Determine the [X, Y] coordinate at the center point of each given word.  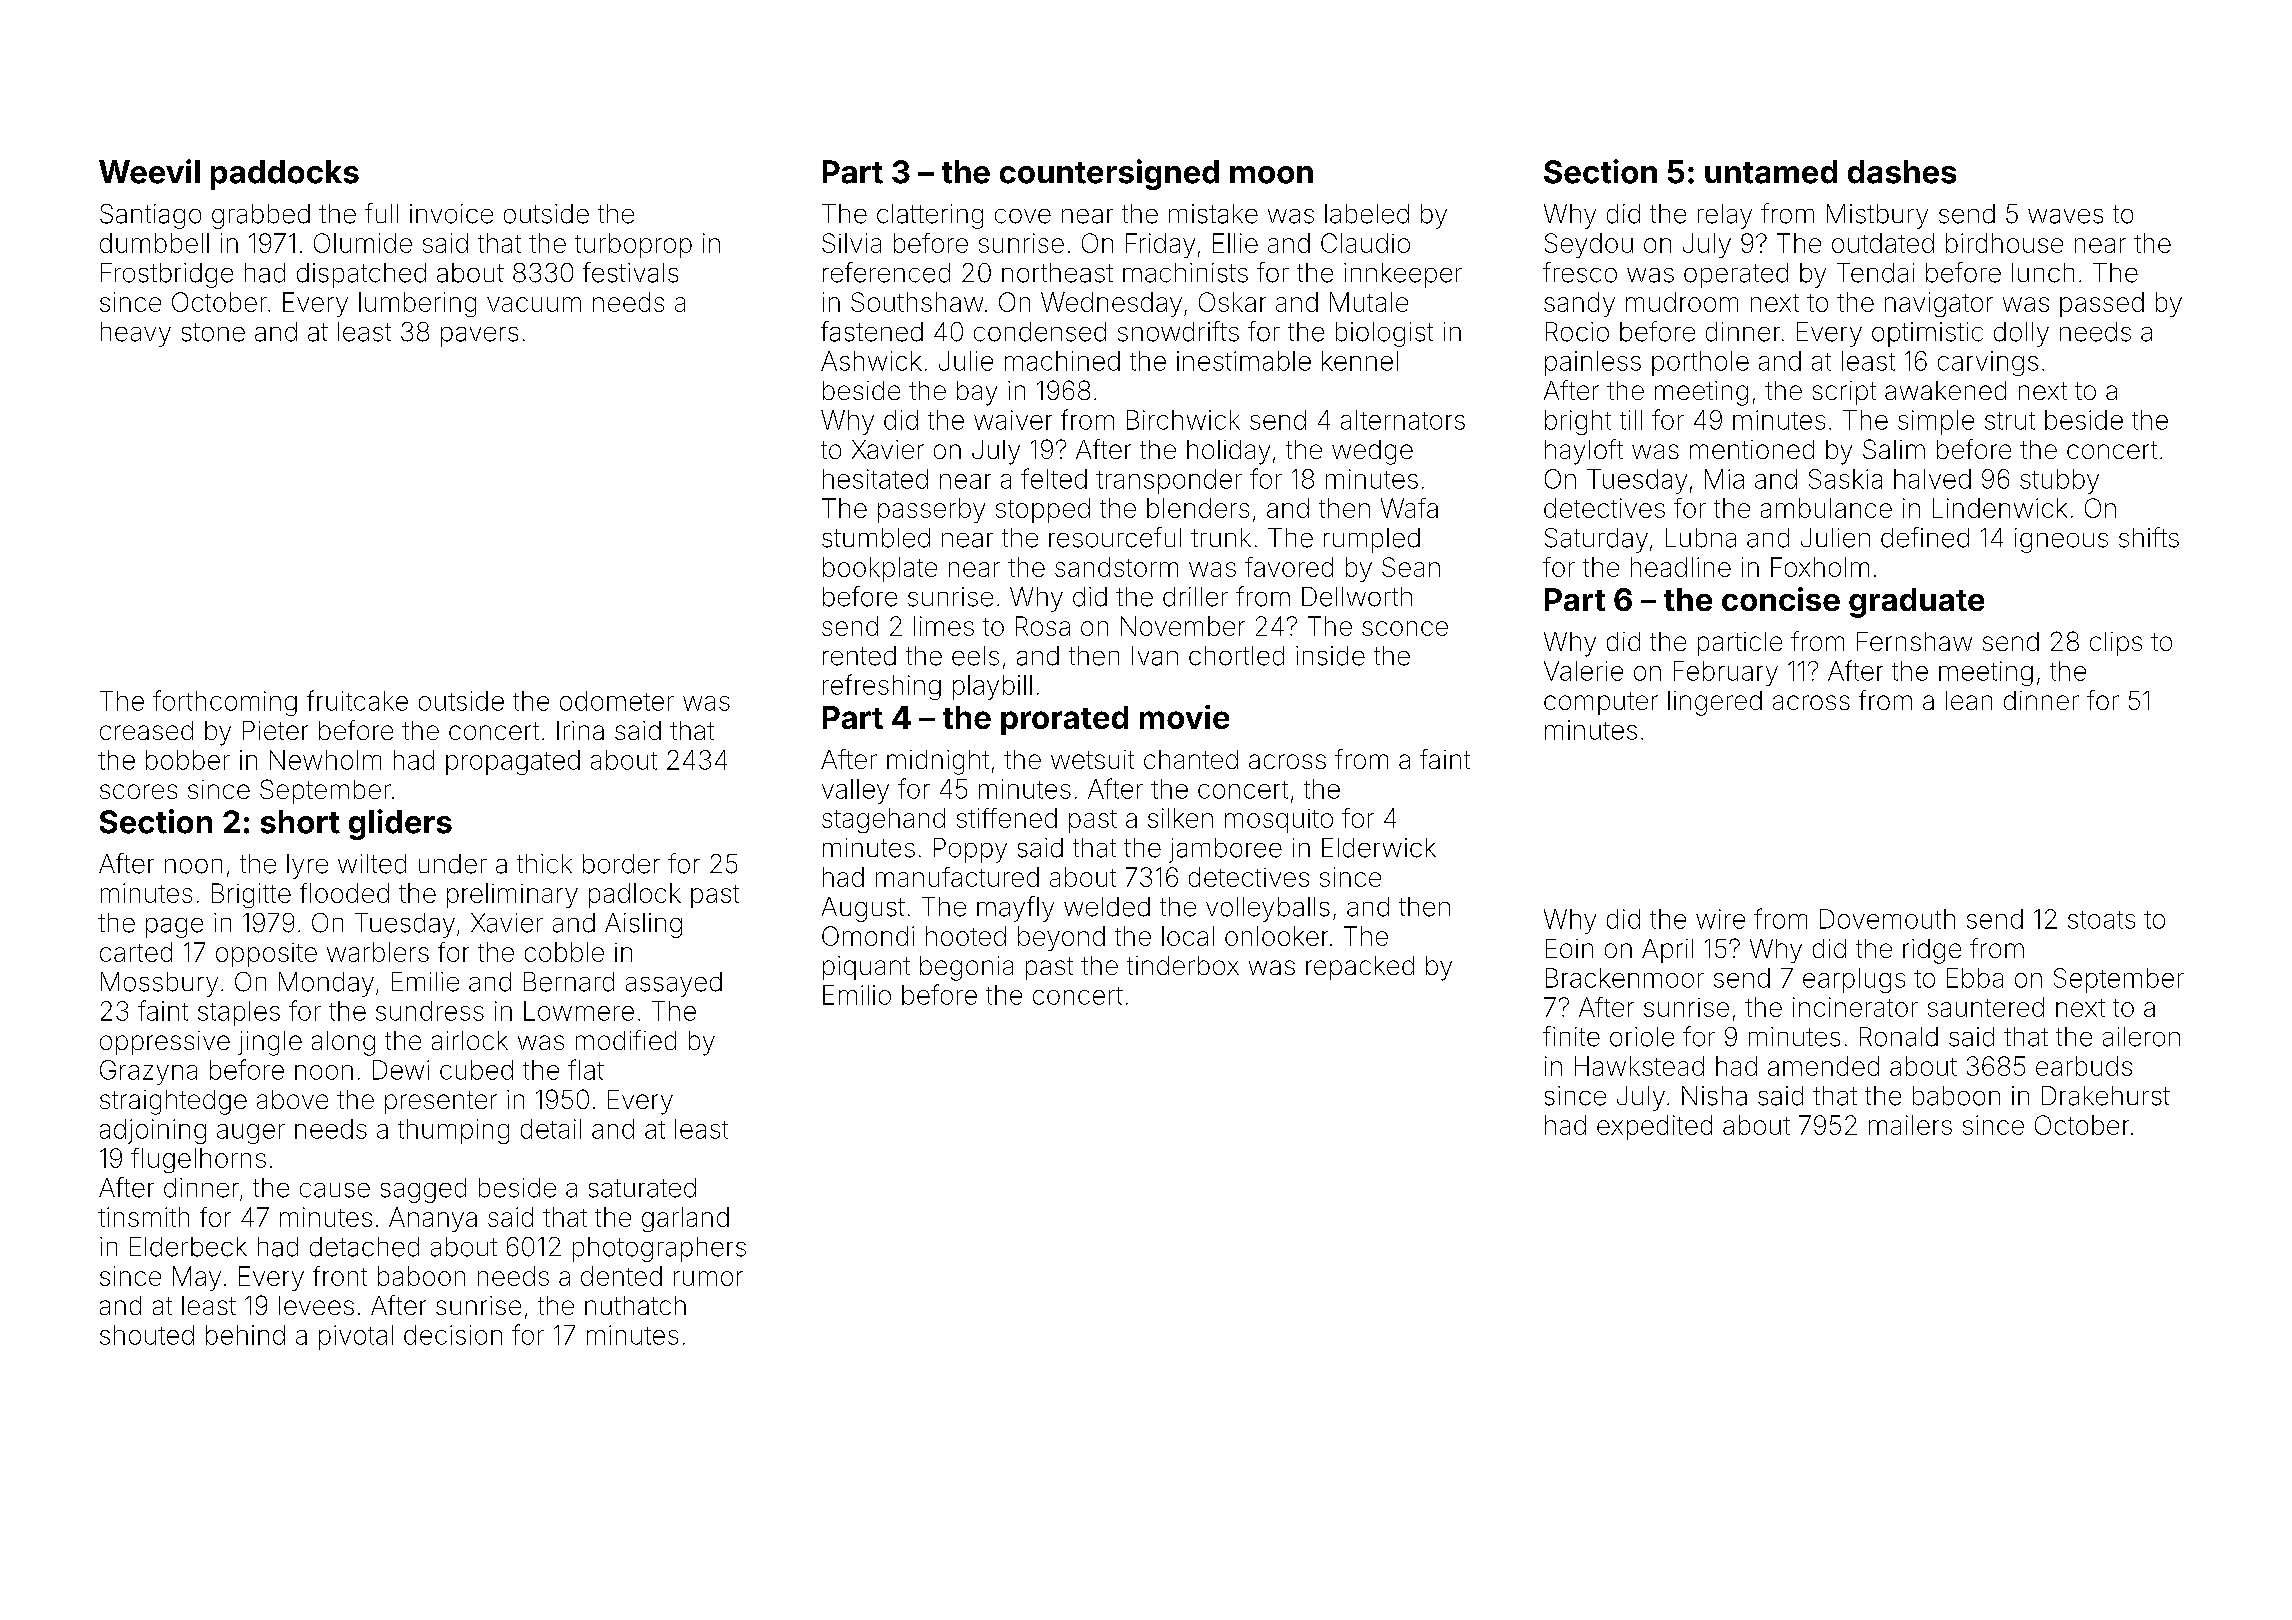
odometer [617, 701]
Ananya [433, 1219]
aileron [2141, 1037]
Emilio [857, 995]
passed [2102, 304]
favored [1289, 567]
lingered [1715, 703]
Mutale [1369, 302]
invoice [451, 214]
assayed [674, 984]
